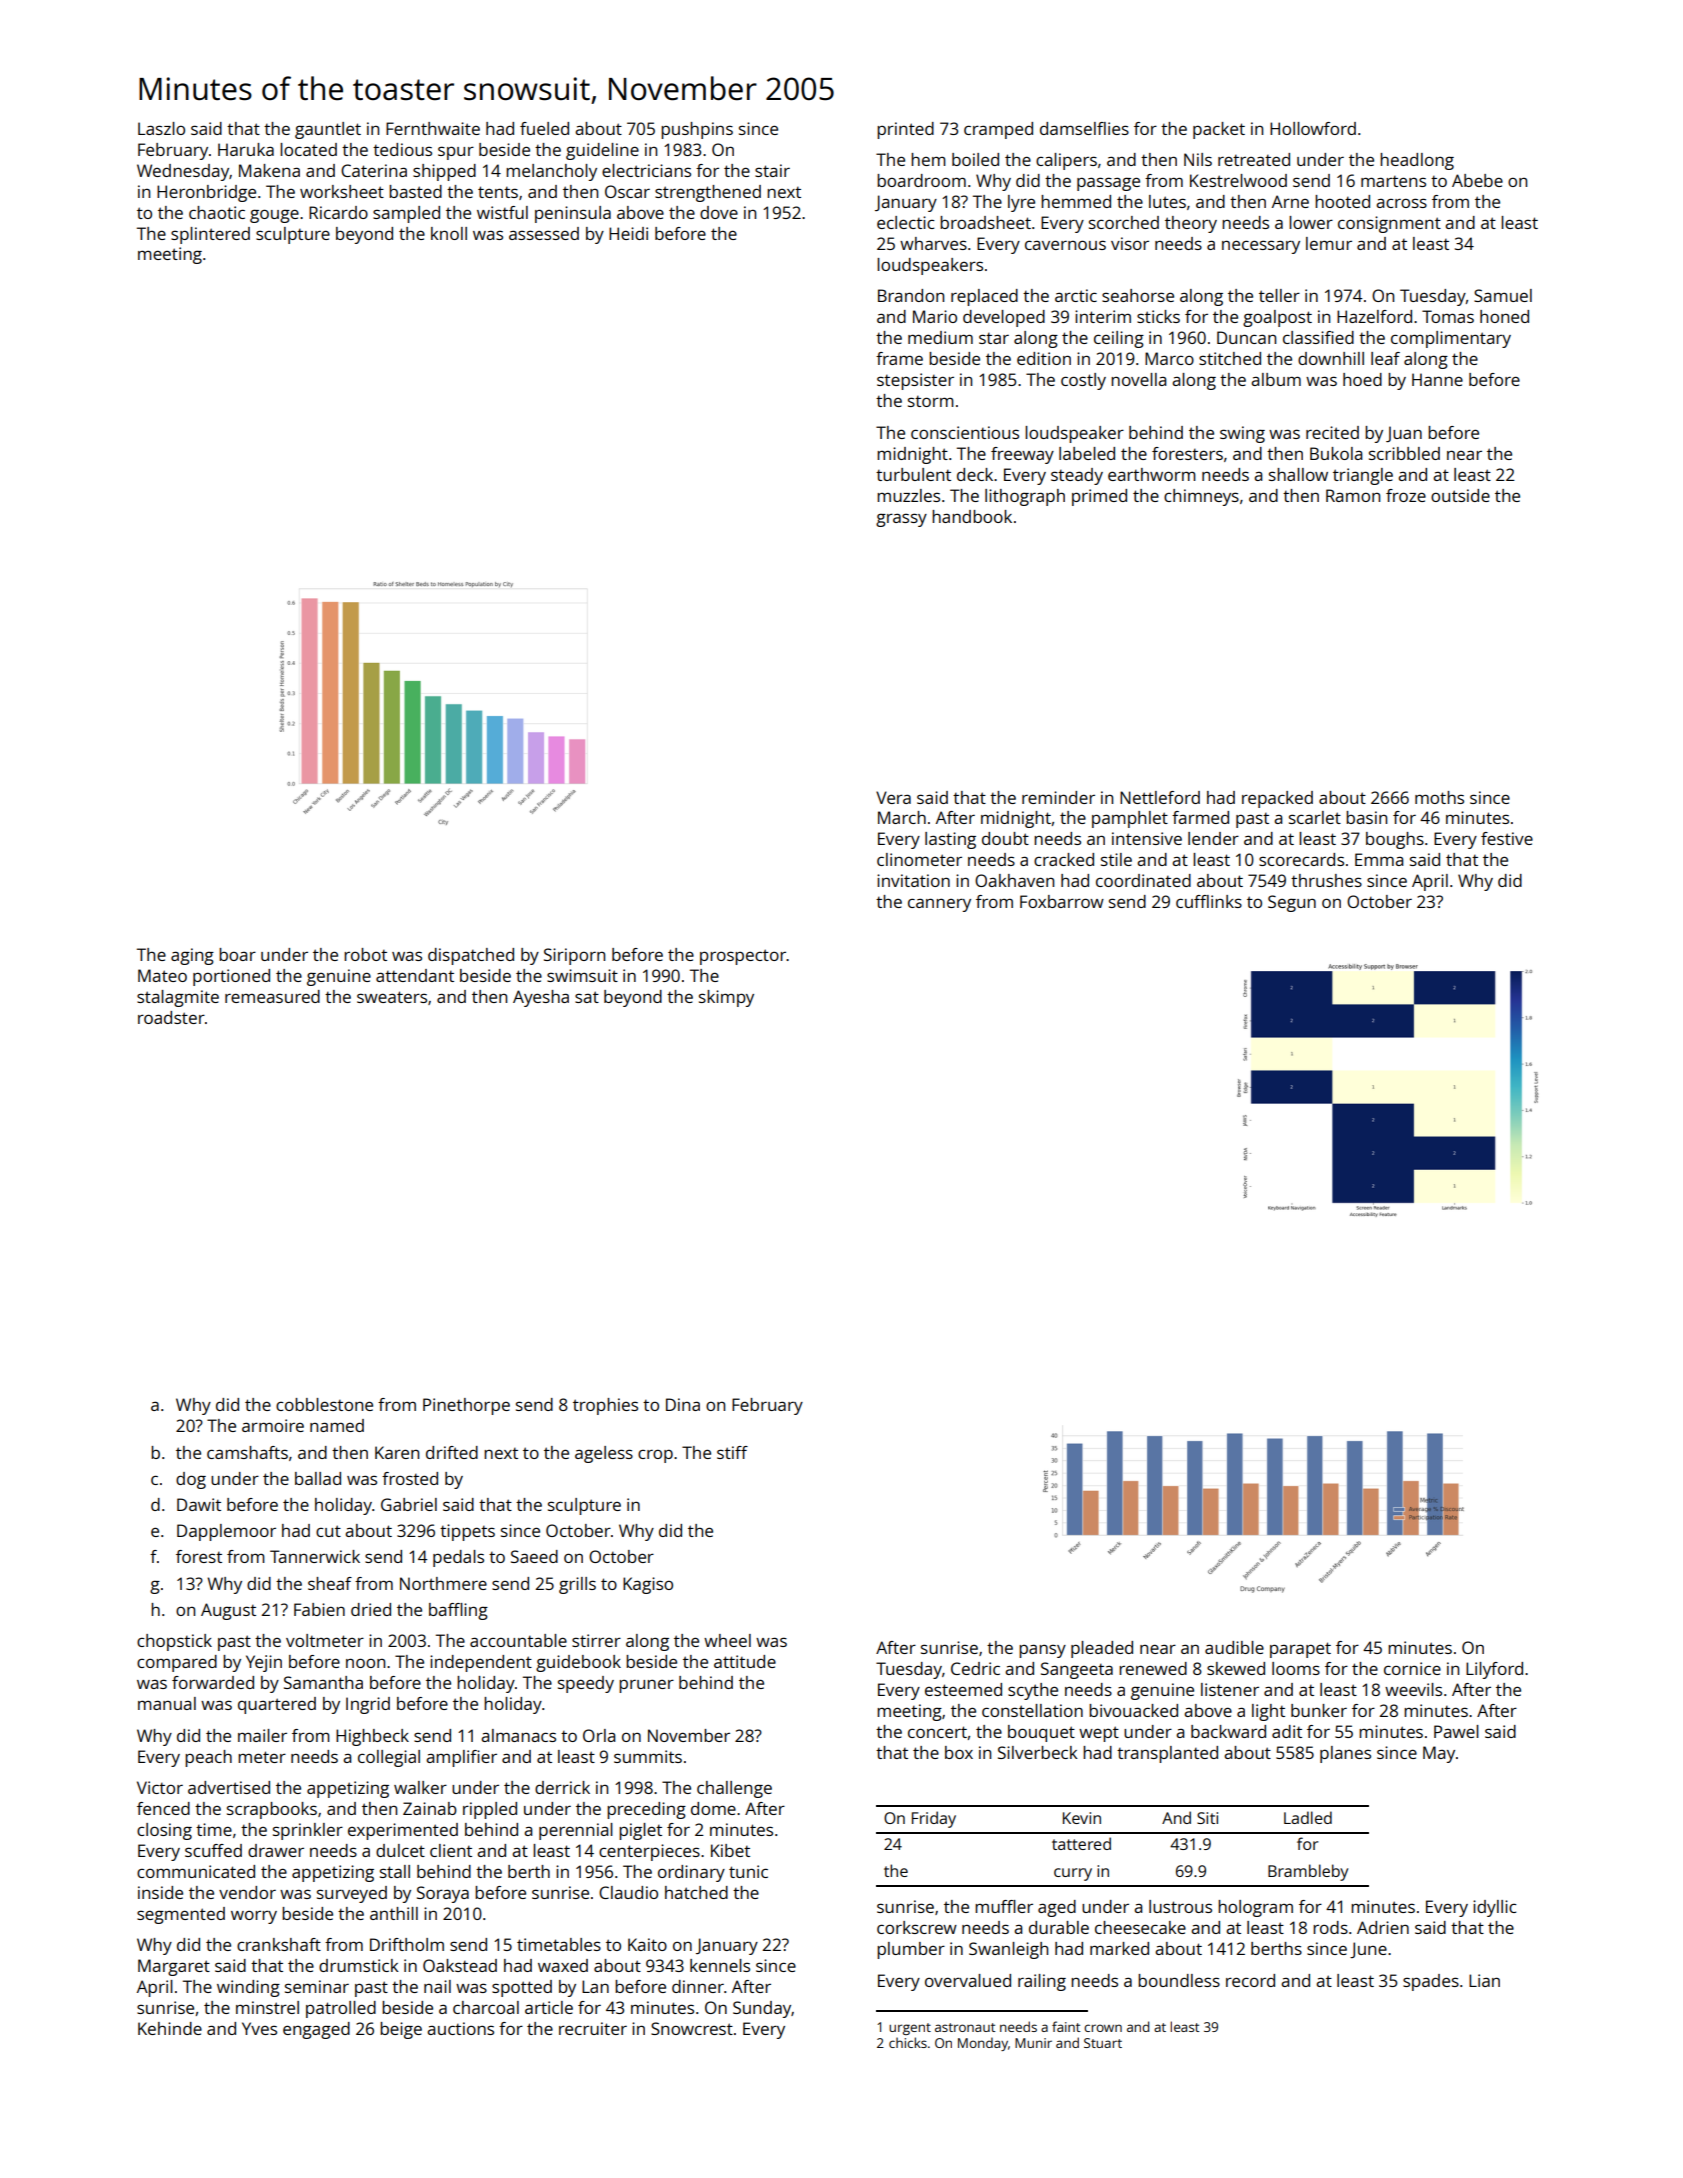 This screenshot has height=2178, width=1683. What do you see at coordinates (1366, 817) in the screenshot?
I see `basin` at bounding box center [1366, 817].
